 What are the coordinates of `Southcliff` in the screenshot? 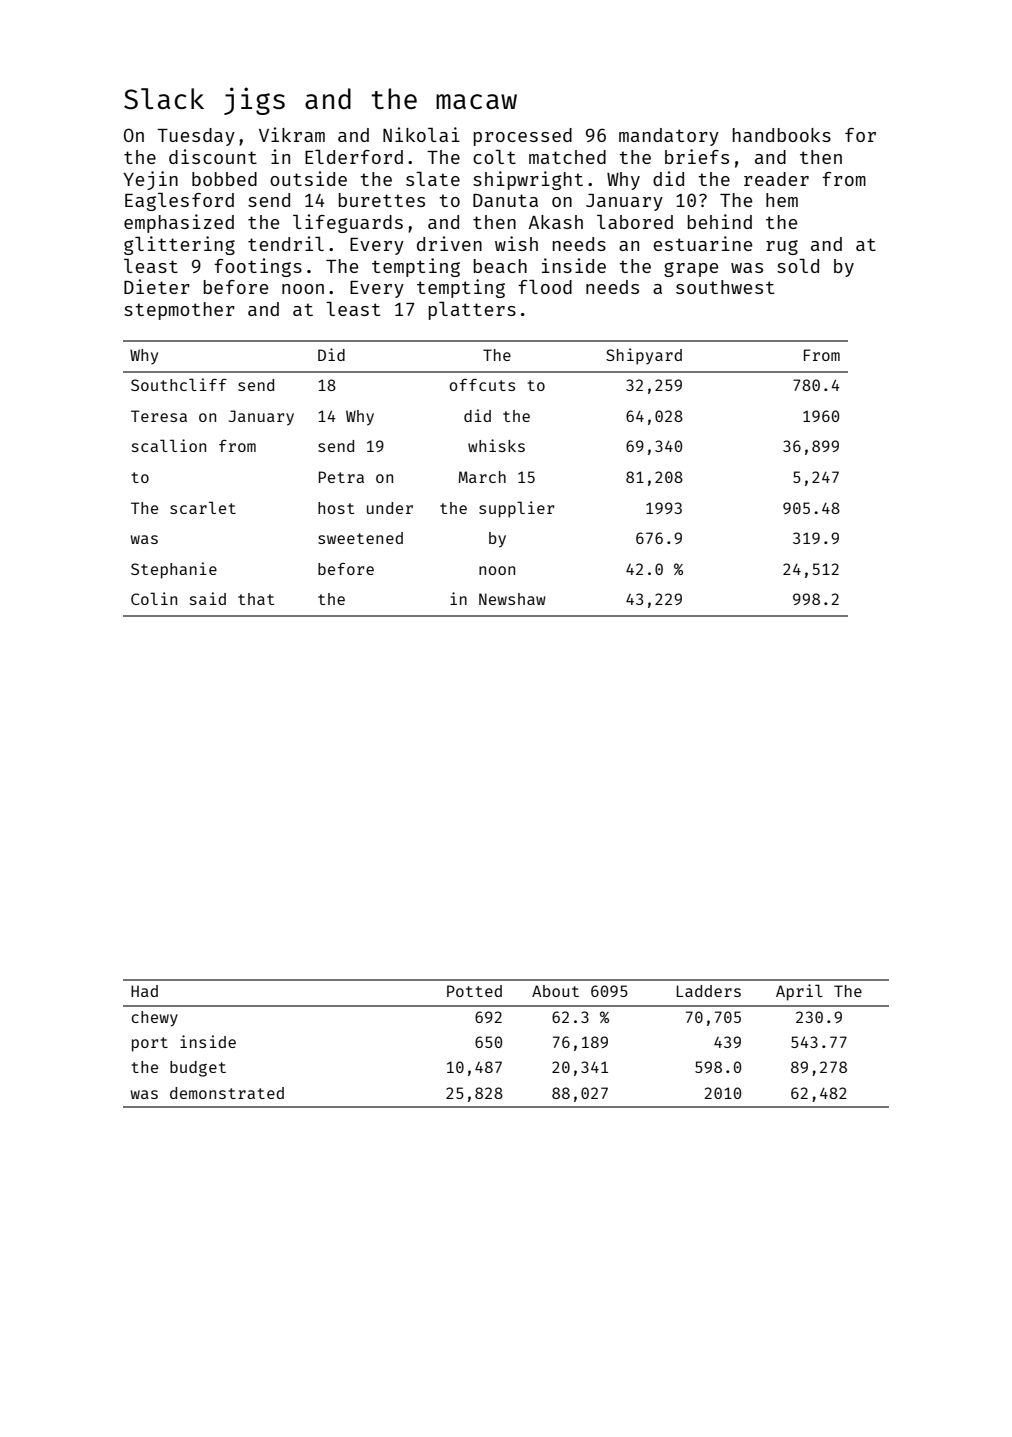 It's located at (179, 384).
